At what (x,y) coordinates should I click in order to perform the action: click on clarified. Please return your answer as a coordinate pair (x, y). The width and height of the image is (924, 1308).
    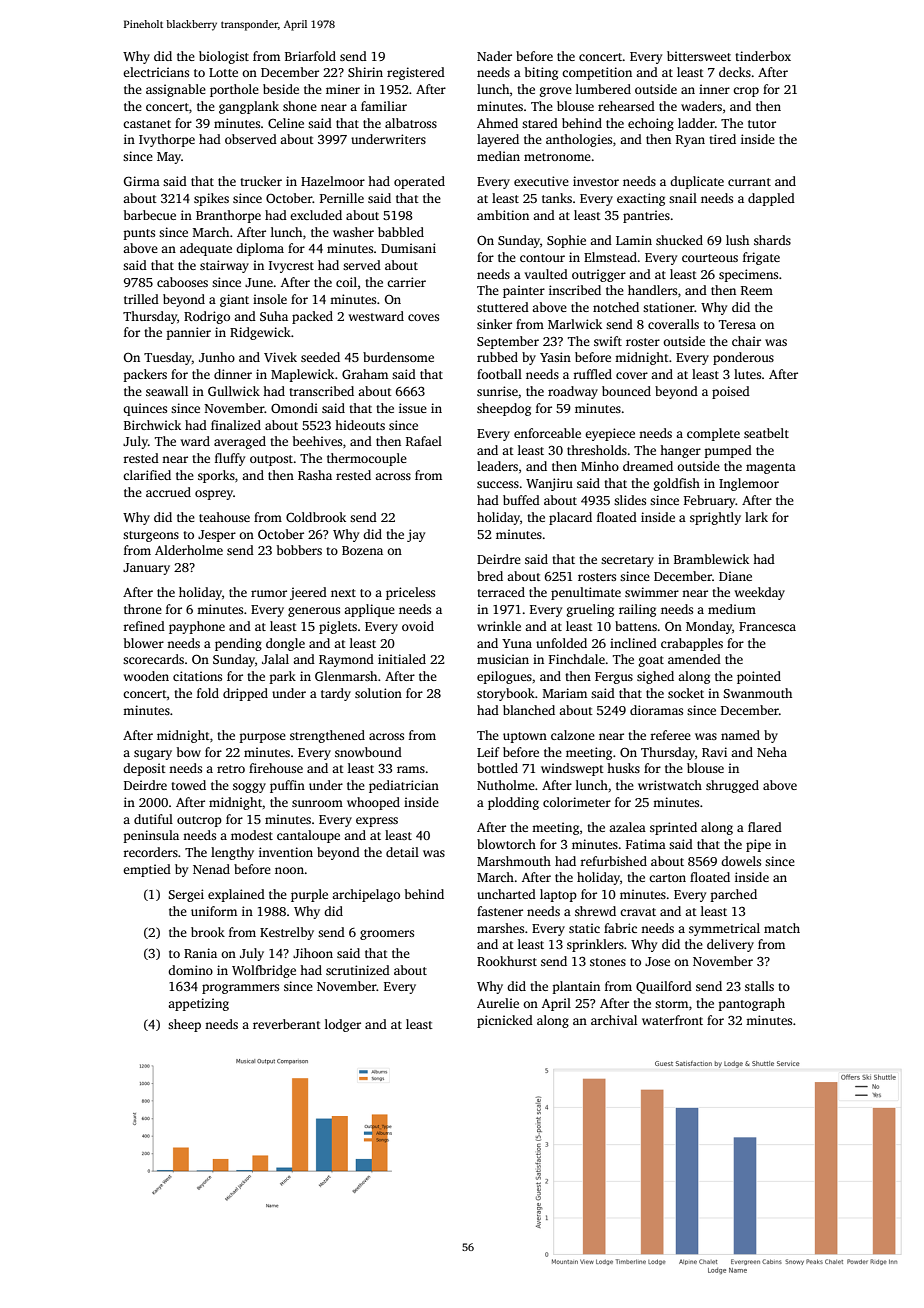
    Looking at the image, I should click on (147, 475).
